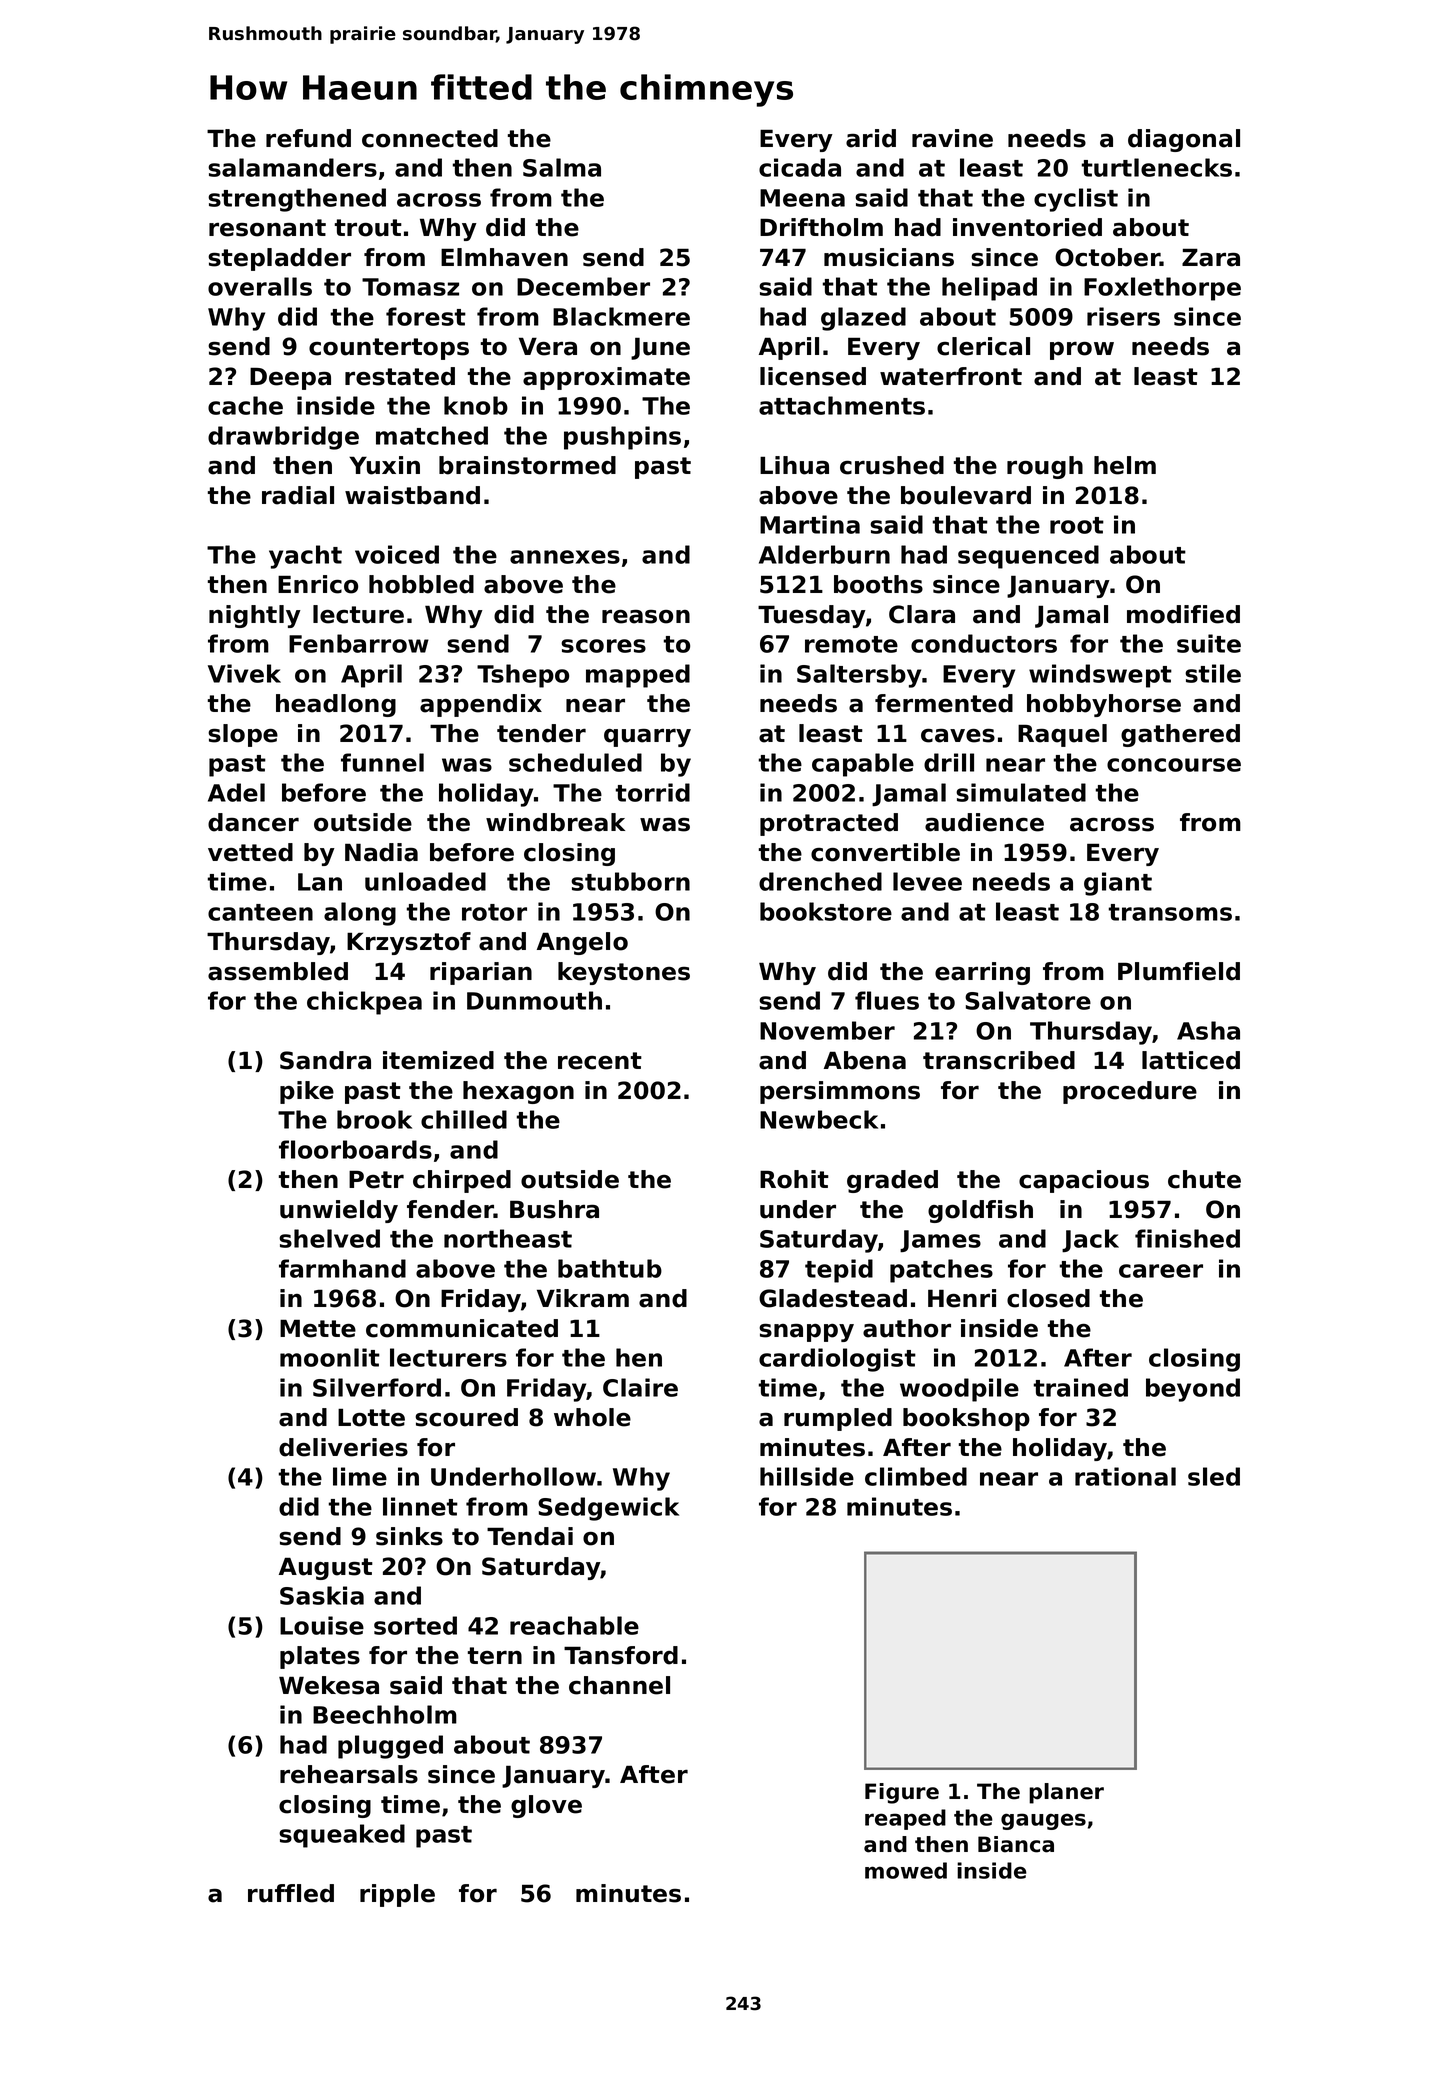  I want to click on booths, so click(878, 584).
